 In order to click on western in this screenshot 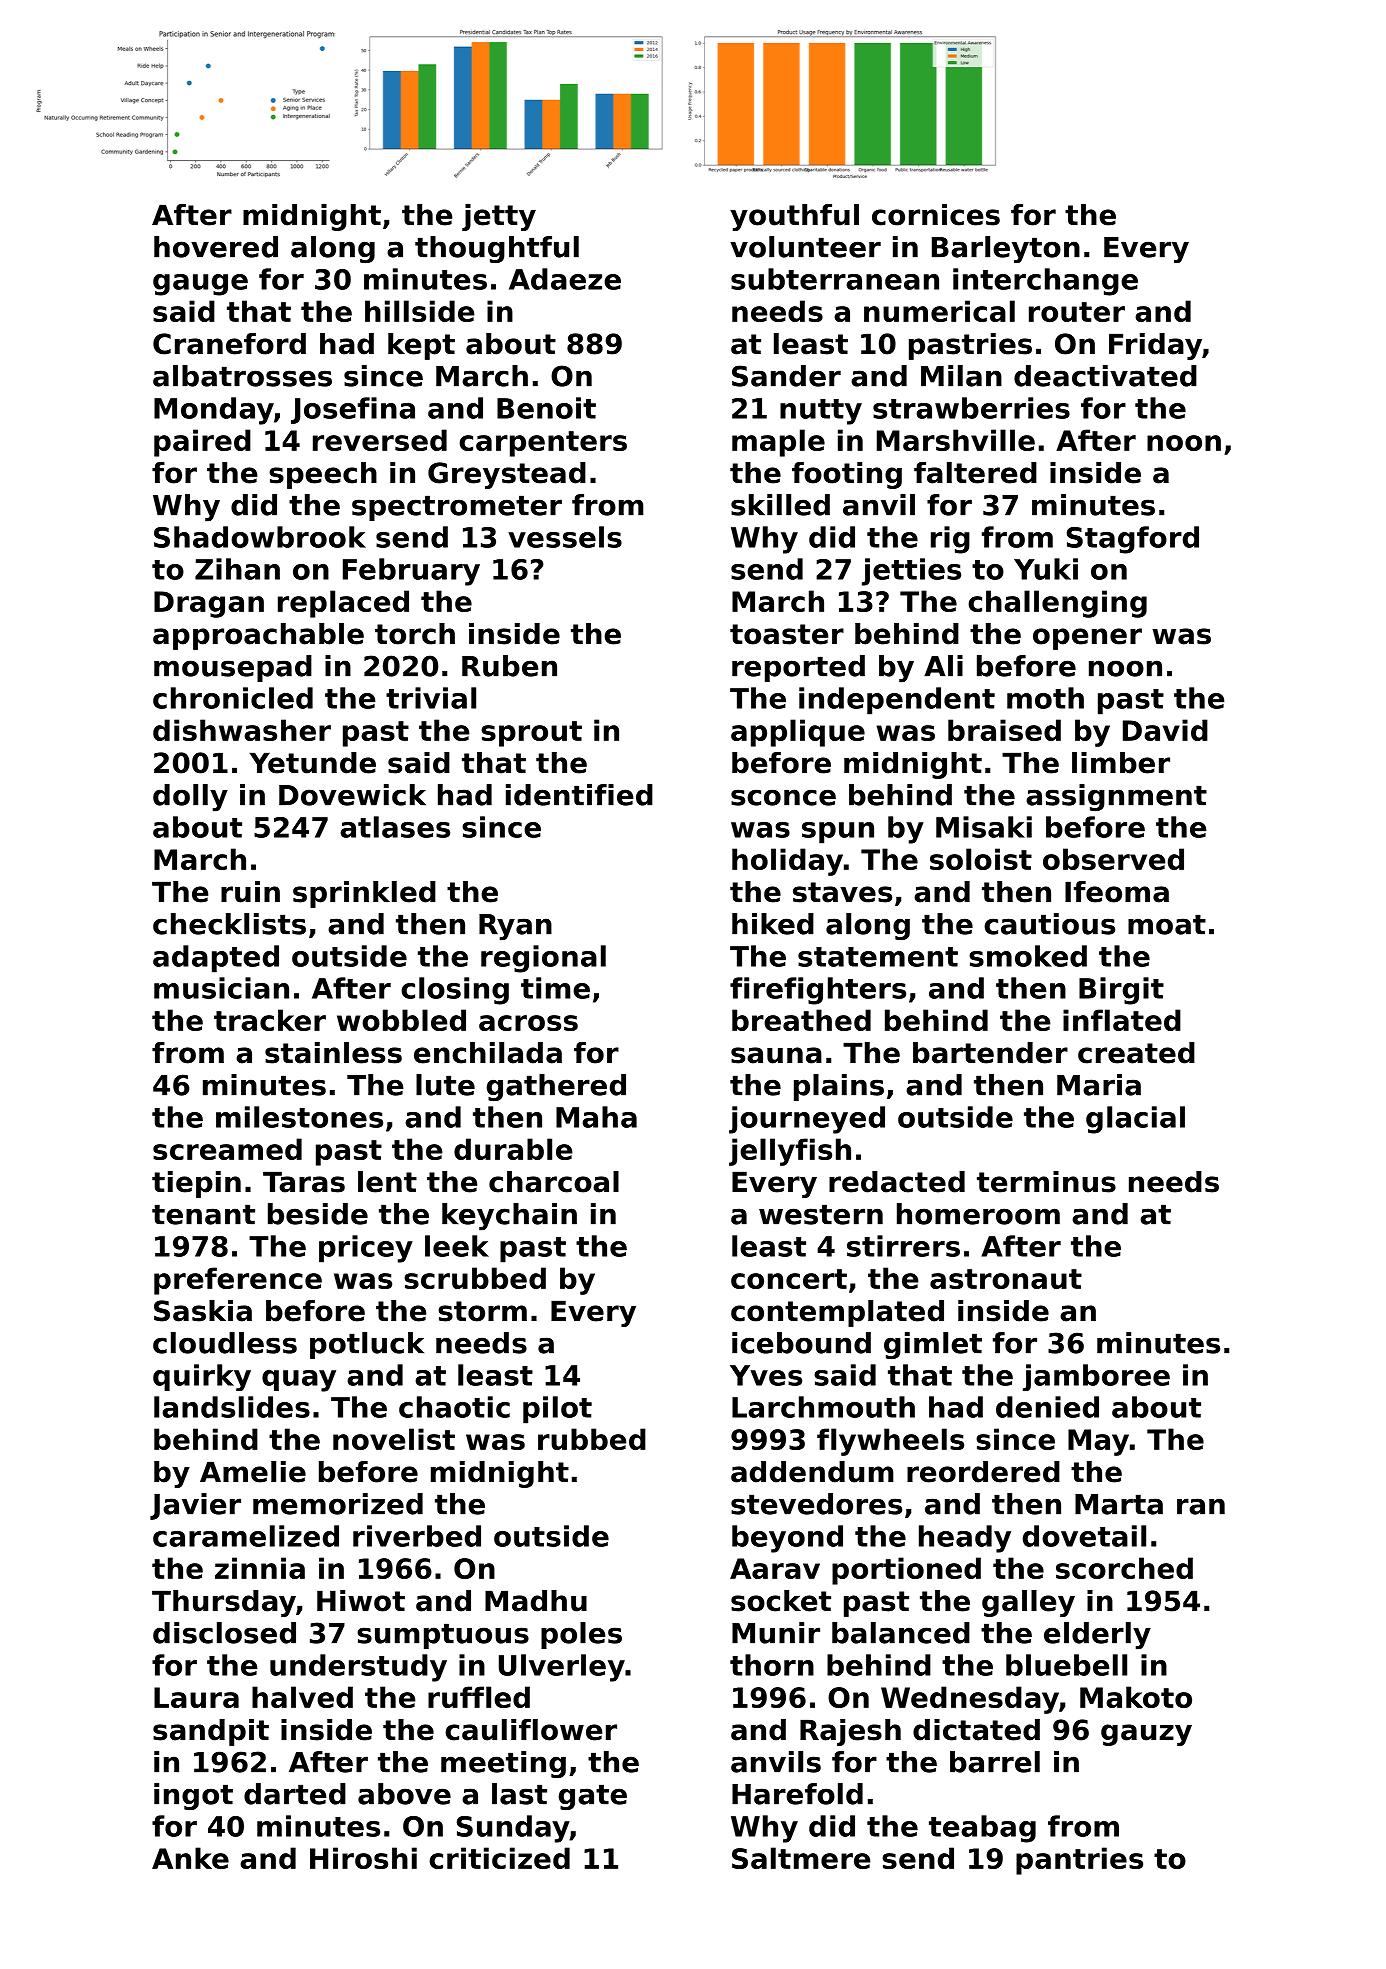, I will do `click(821, 1214)`.
